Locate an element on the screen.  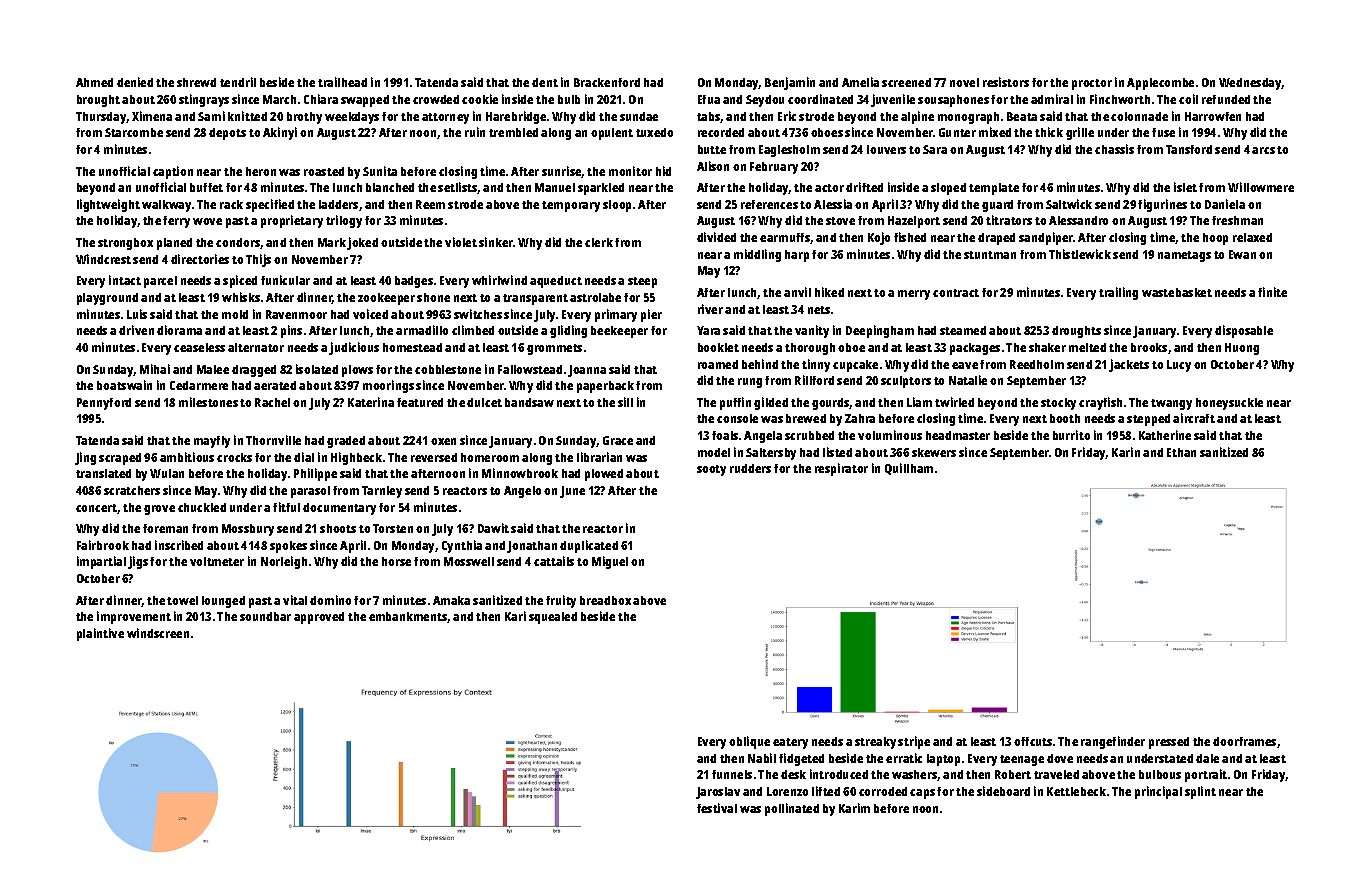
Amelia is located at coordinates (860, 82).
